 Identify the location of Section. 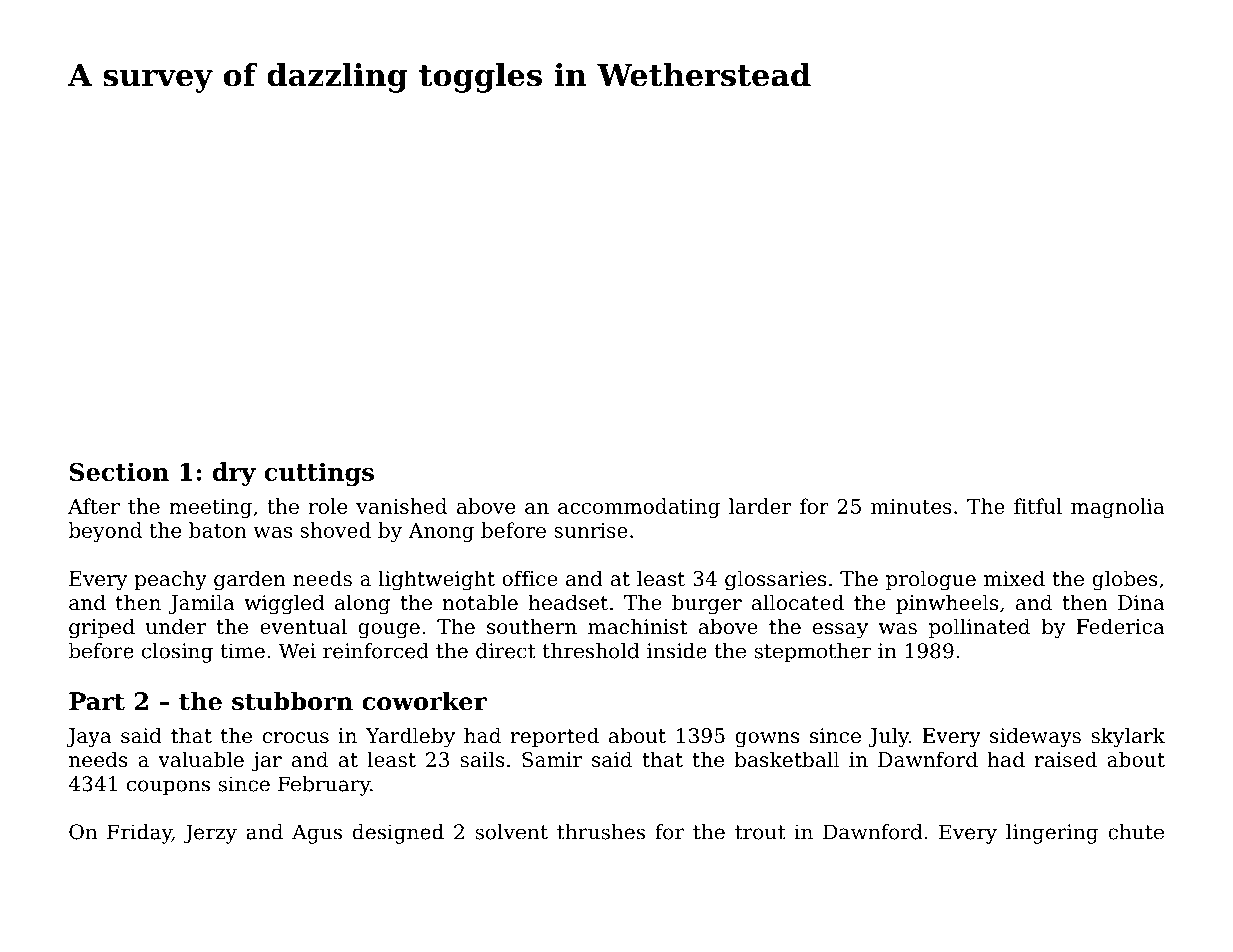
(119, 471).
